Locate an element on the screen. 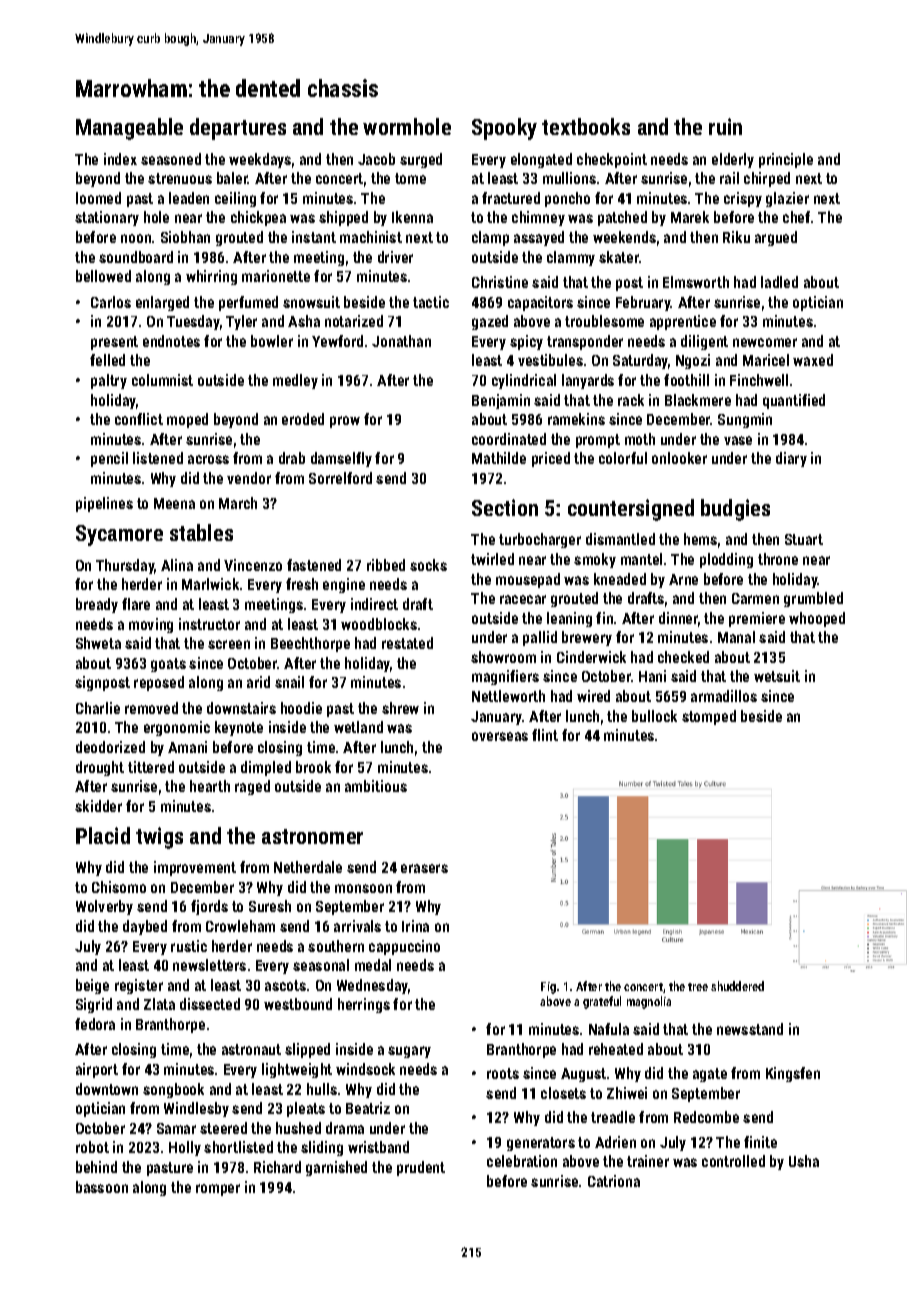  newsstand is located at coordinates (750, 1029).
